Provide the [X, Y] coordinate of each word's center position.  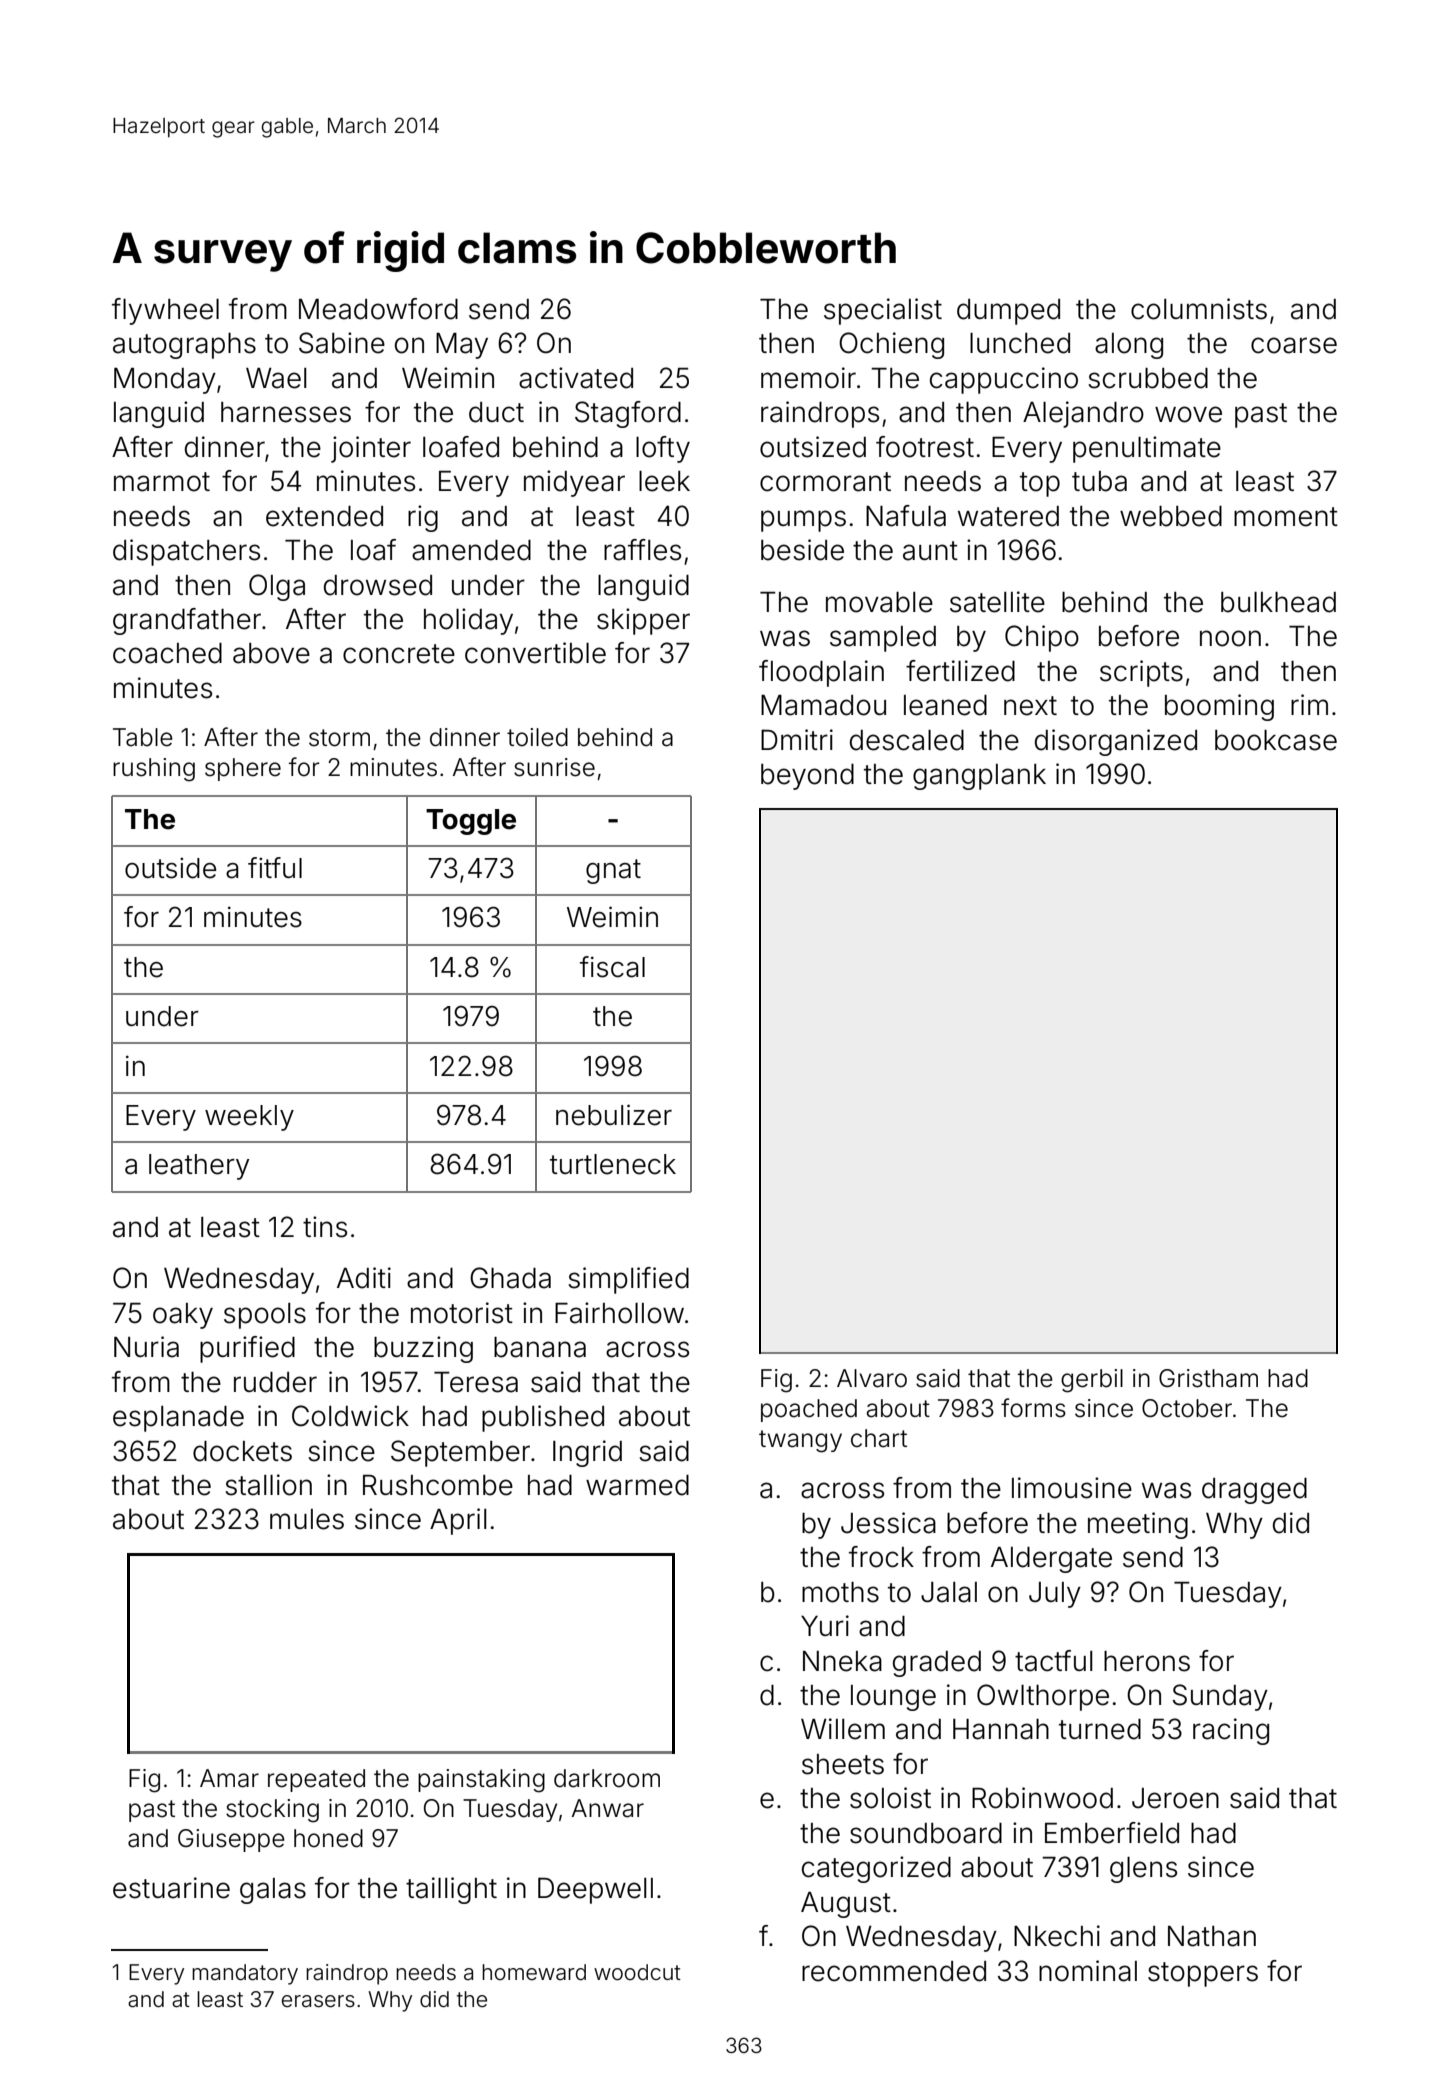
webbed [1171, 516]
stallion [268, 1485]
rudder [275, 1382]
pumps [803, 521]
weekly [249, 1118]
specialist [883, 311]
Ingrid [587, 1453]
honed [328, 1838]
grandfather [187, 621]
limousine [1072, 1488]
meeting [1138, 1525]
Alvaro [872, 1378]
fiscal [612, 967]
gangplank [979, 777]
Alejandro [1083, 414]
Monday [165, 381]
